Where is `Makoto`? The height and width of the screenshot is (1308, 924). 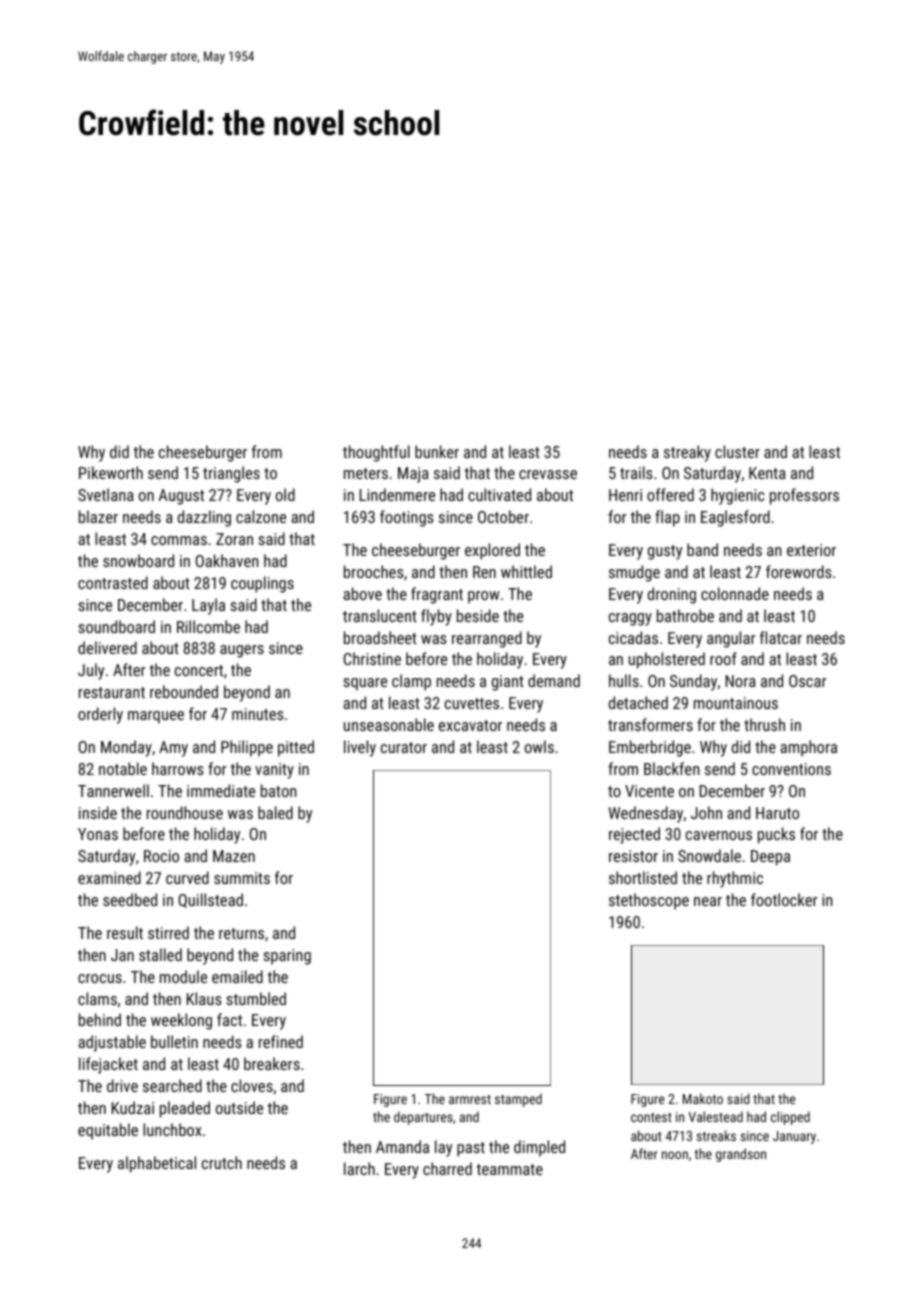 Makoto is located at coordinates (703, 1098).
